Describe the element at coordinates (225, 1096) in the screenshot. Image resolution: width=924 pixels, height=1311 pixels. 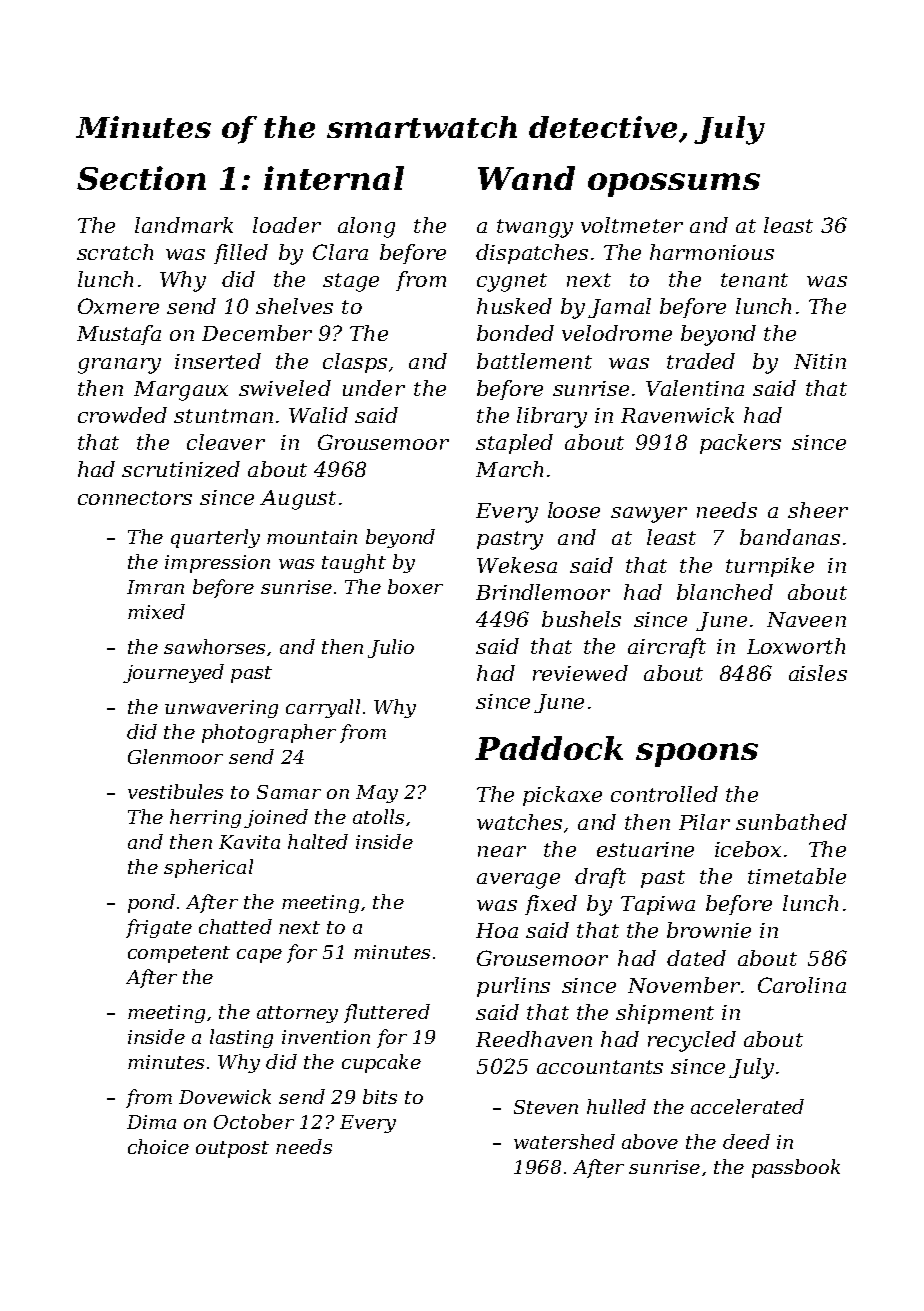
I see `Dovewick` at that location.
